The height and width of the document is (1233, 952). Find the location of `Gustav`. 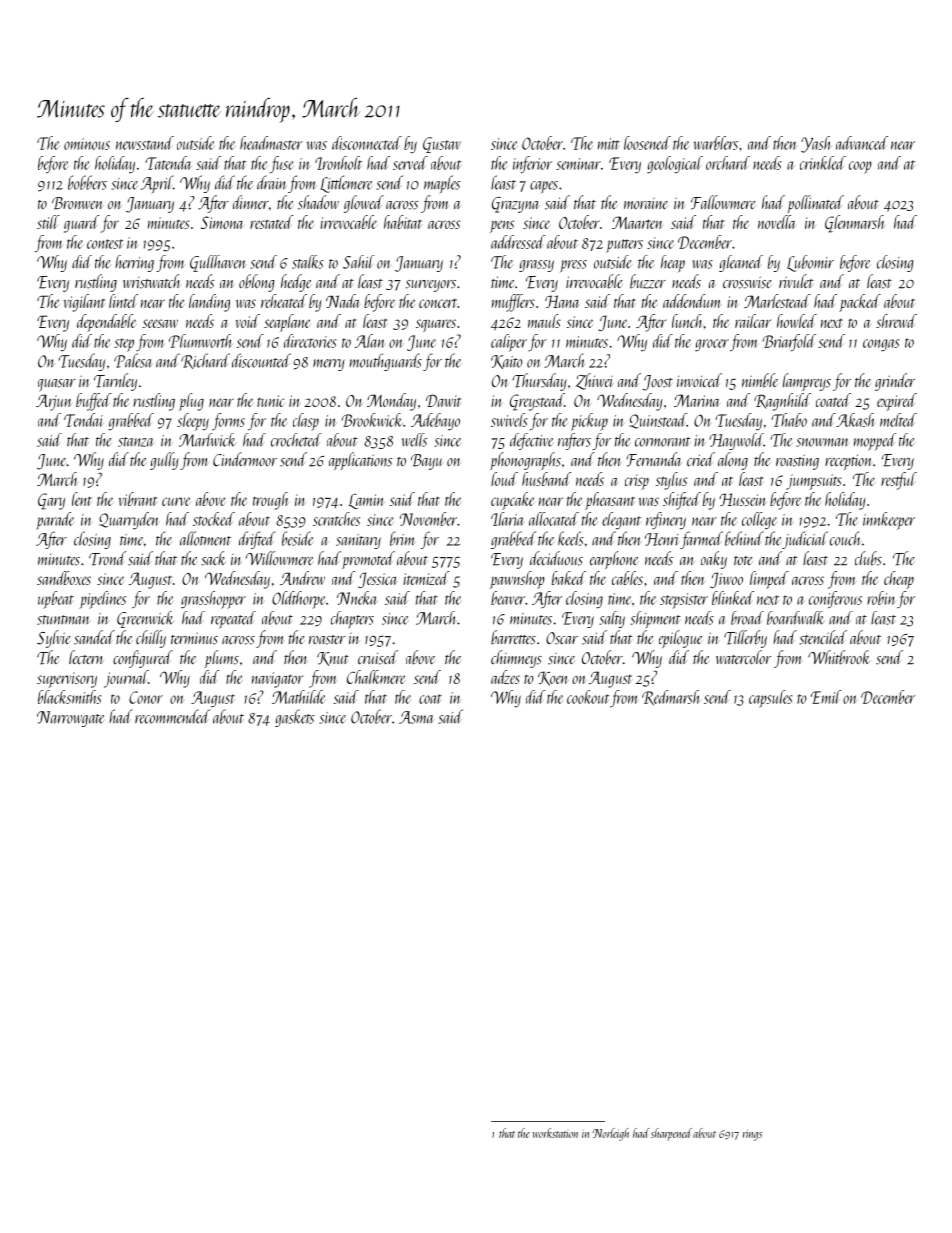

Gustav is located at coordinates (442, 145).
